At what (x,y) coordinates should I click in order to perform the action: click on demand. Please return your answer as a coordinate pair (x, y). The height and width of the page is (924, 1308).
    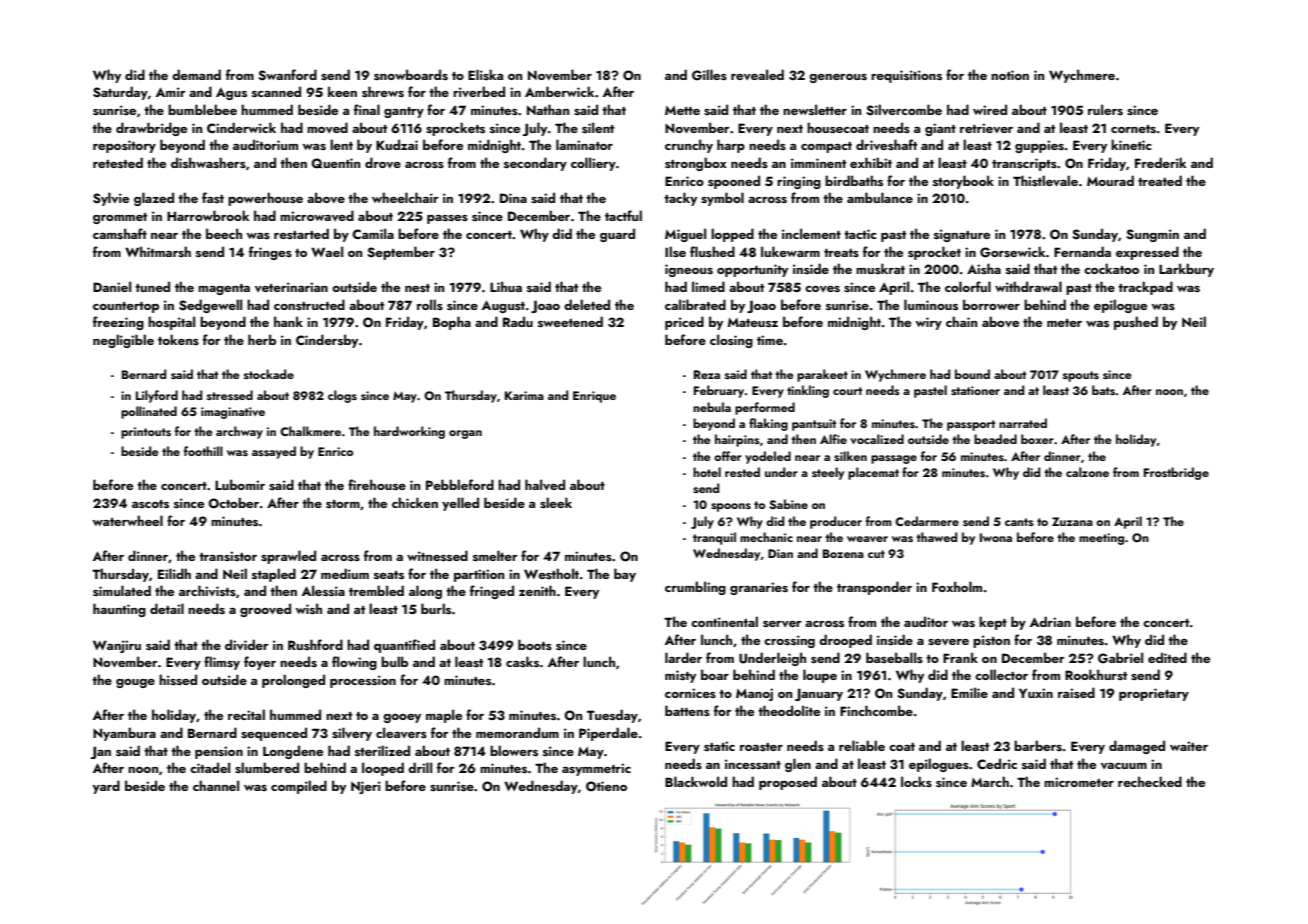
    Looking at the image, I should click on (196, 74).
